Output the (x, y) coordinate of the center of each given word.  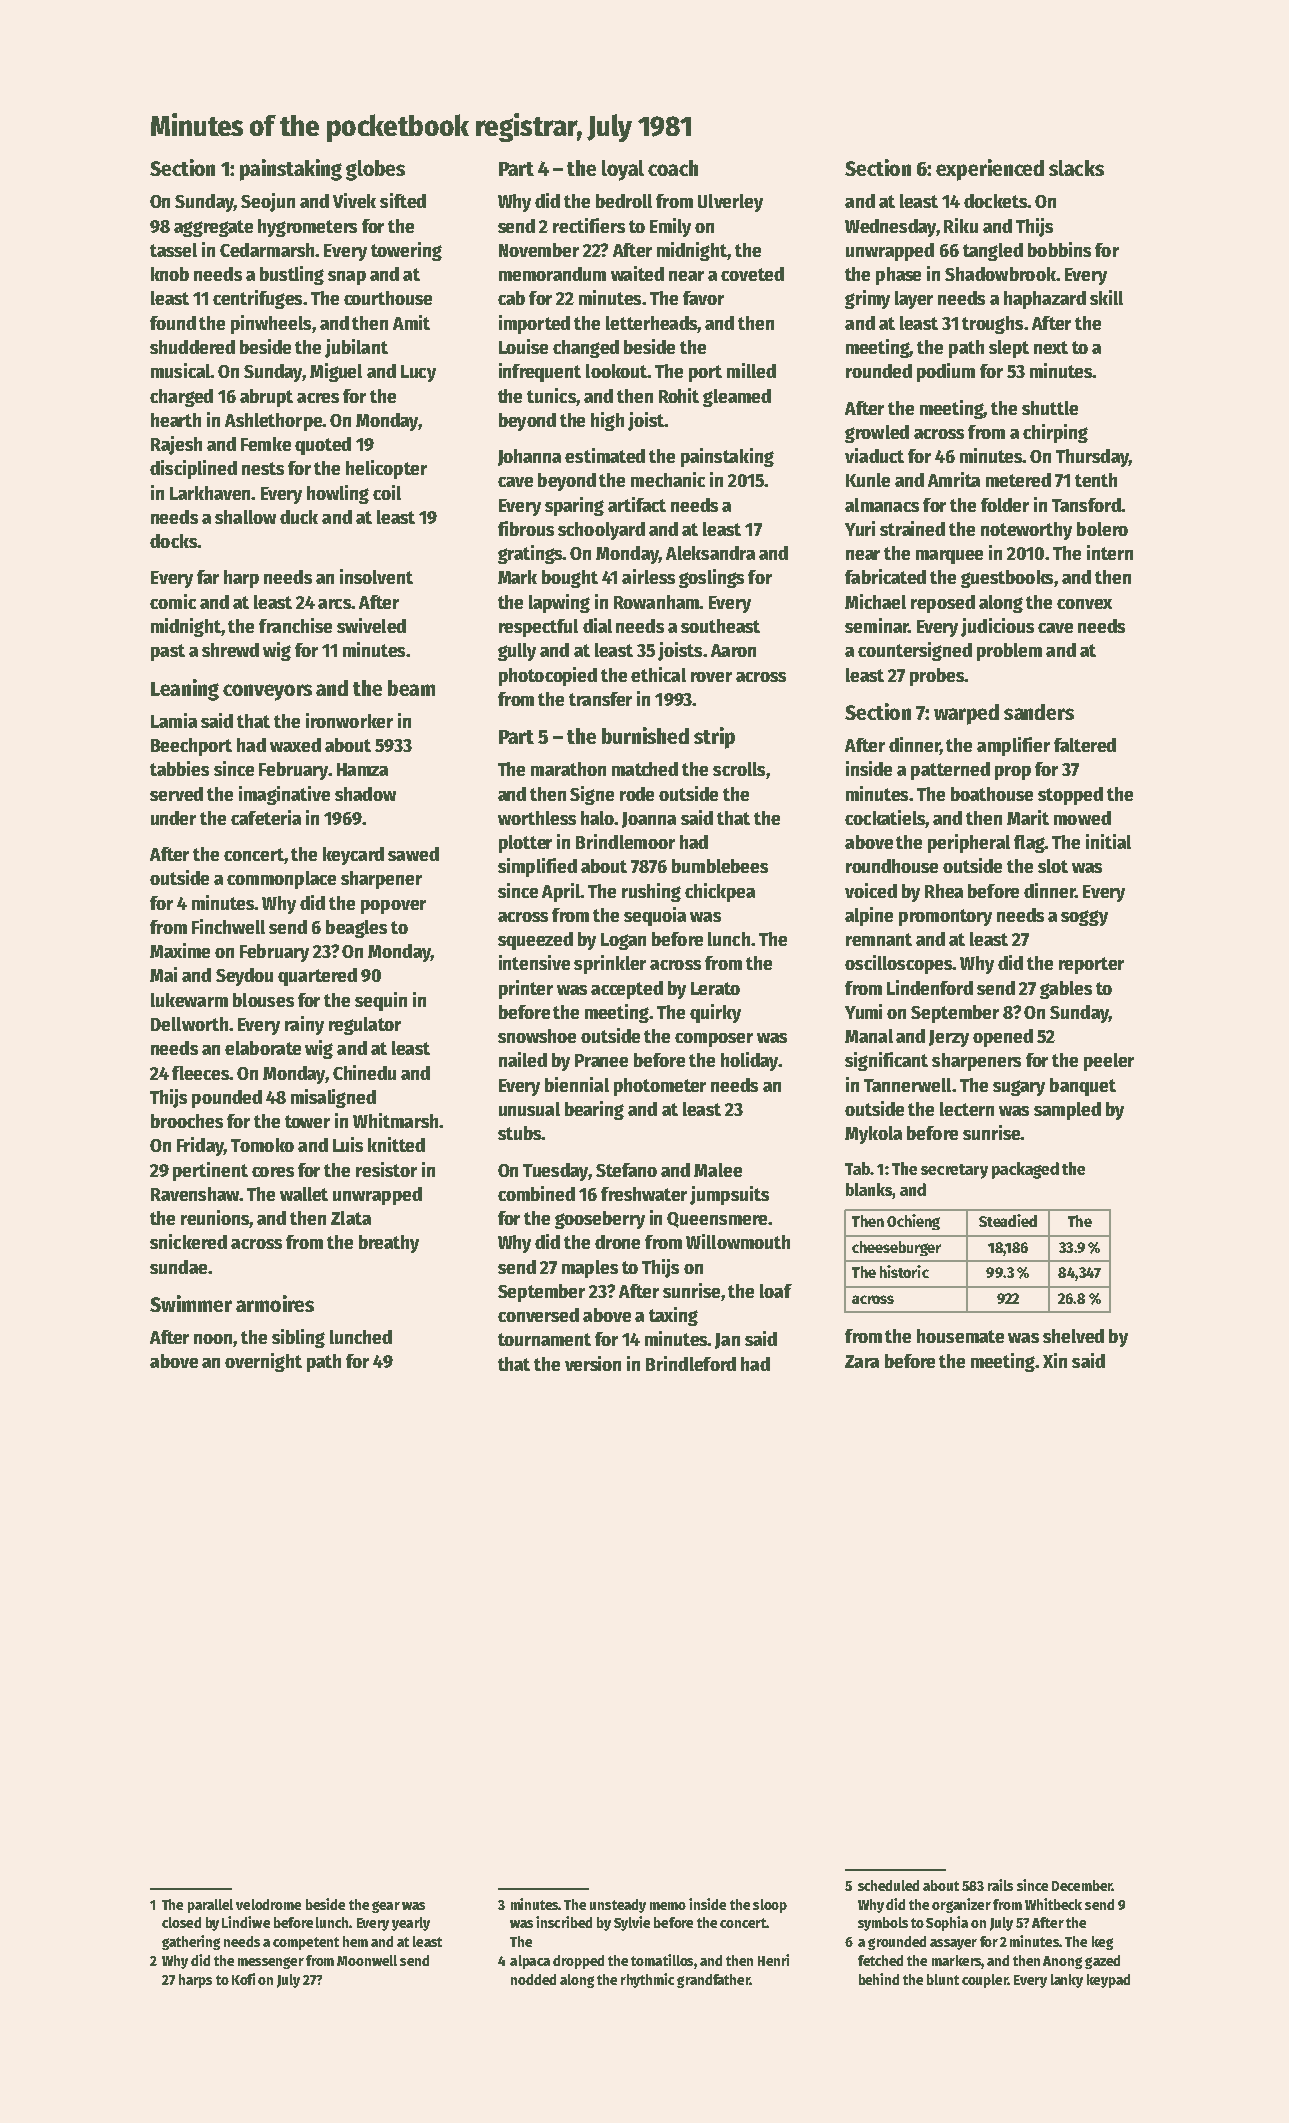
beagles (356, 929)
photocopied (548, 676)
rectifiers (589, 225)
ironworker (349, 720)
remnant (879, 939)
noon (214, 1340)
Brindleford (691, 1363)
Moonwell (367, 1960)
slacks (1076, 168)
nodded (533, 1979)
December (1082, 1885)
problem (1009, 652)
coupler (985, 1981)
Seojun (268, 202)
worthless (537, 818)
